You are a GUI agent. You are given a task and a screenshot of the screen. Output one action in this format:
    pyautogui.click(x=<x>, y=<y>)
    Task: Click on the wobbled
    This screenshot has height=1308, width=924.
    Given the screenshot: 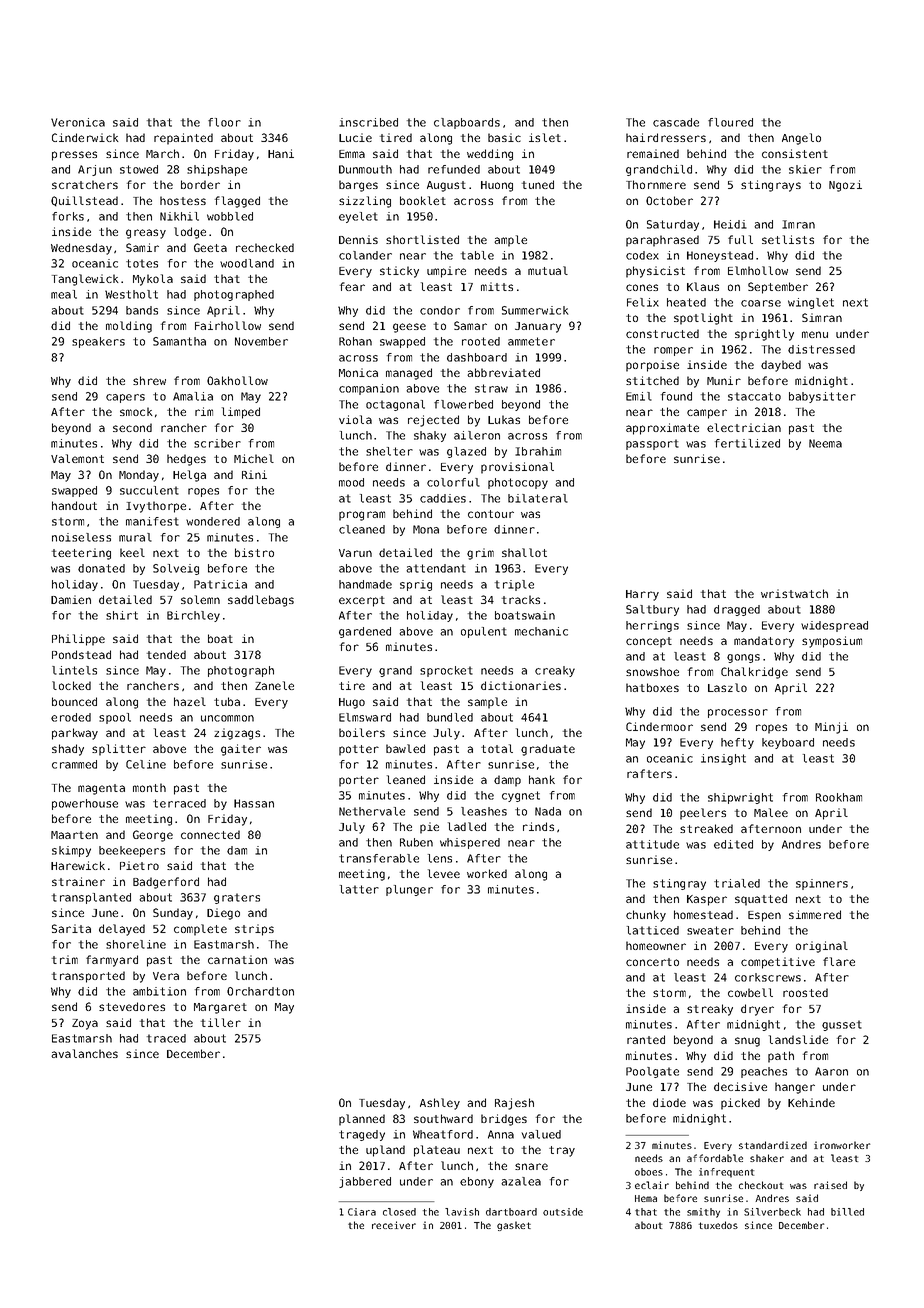 What is the action you would take?
    pyautogui.click(x=230, y=216)
